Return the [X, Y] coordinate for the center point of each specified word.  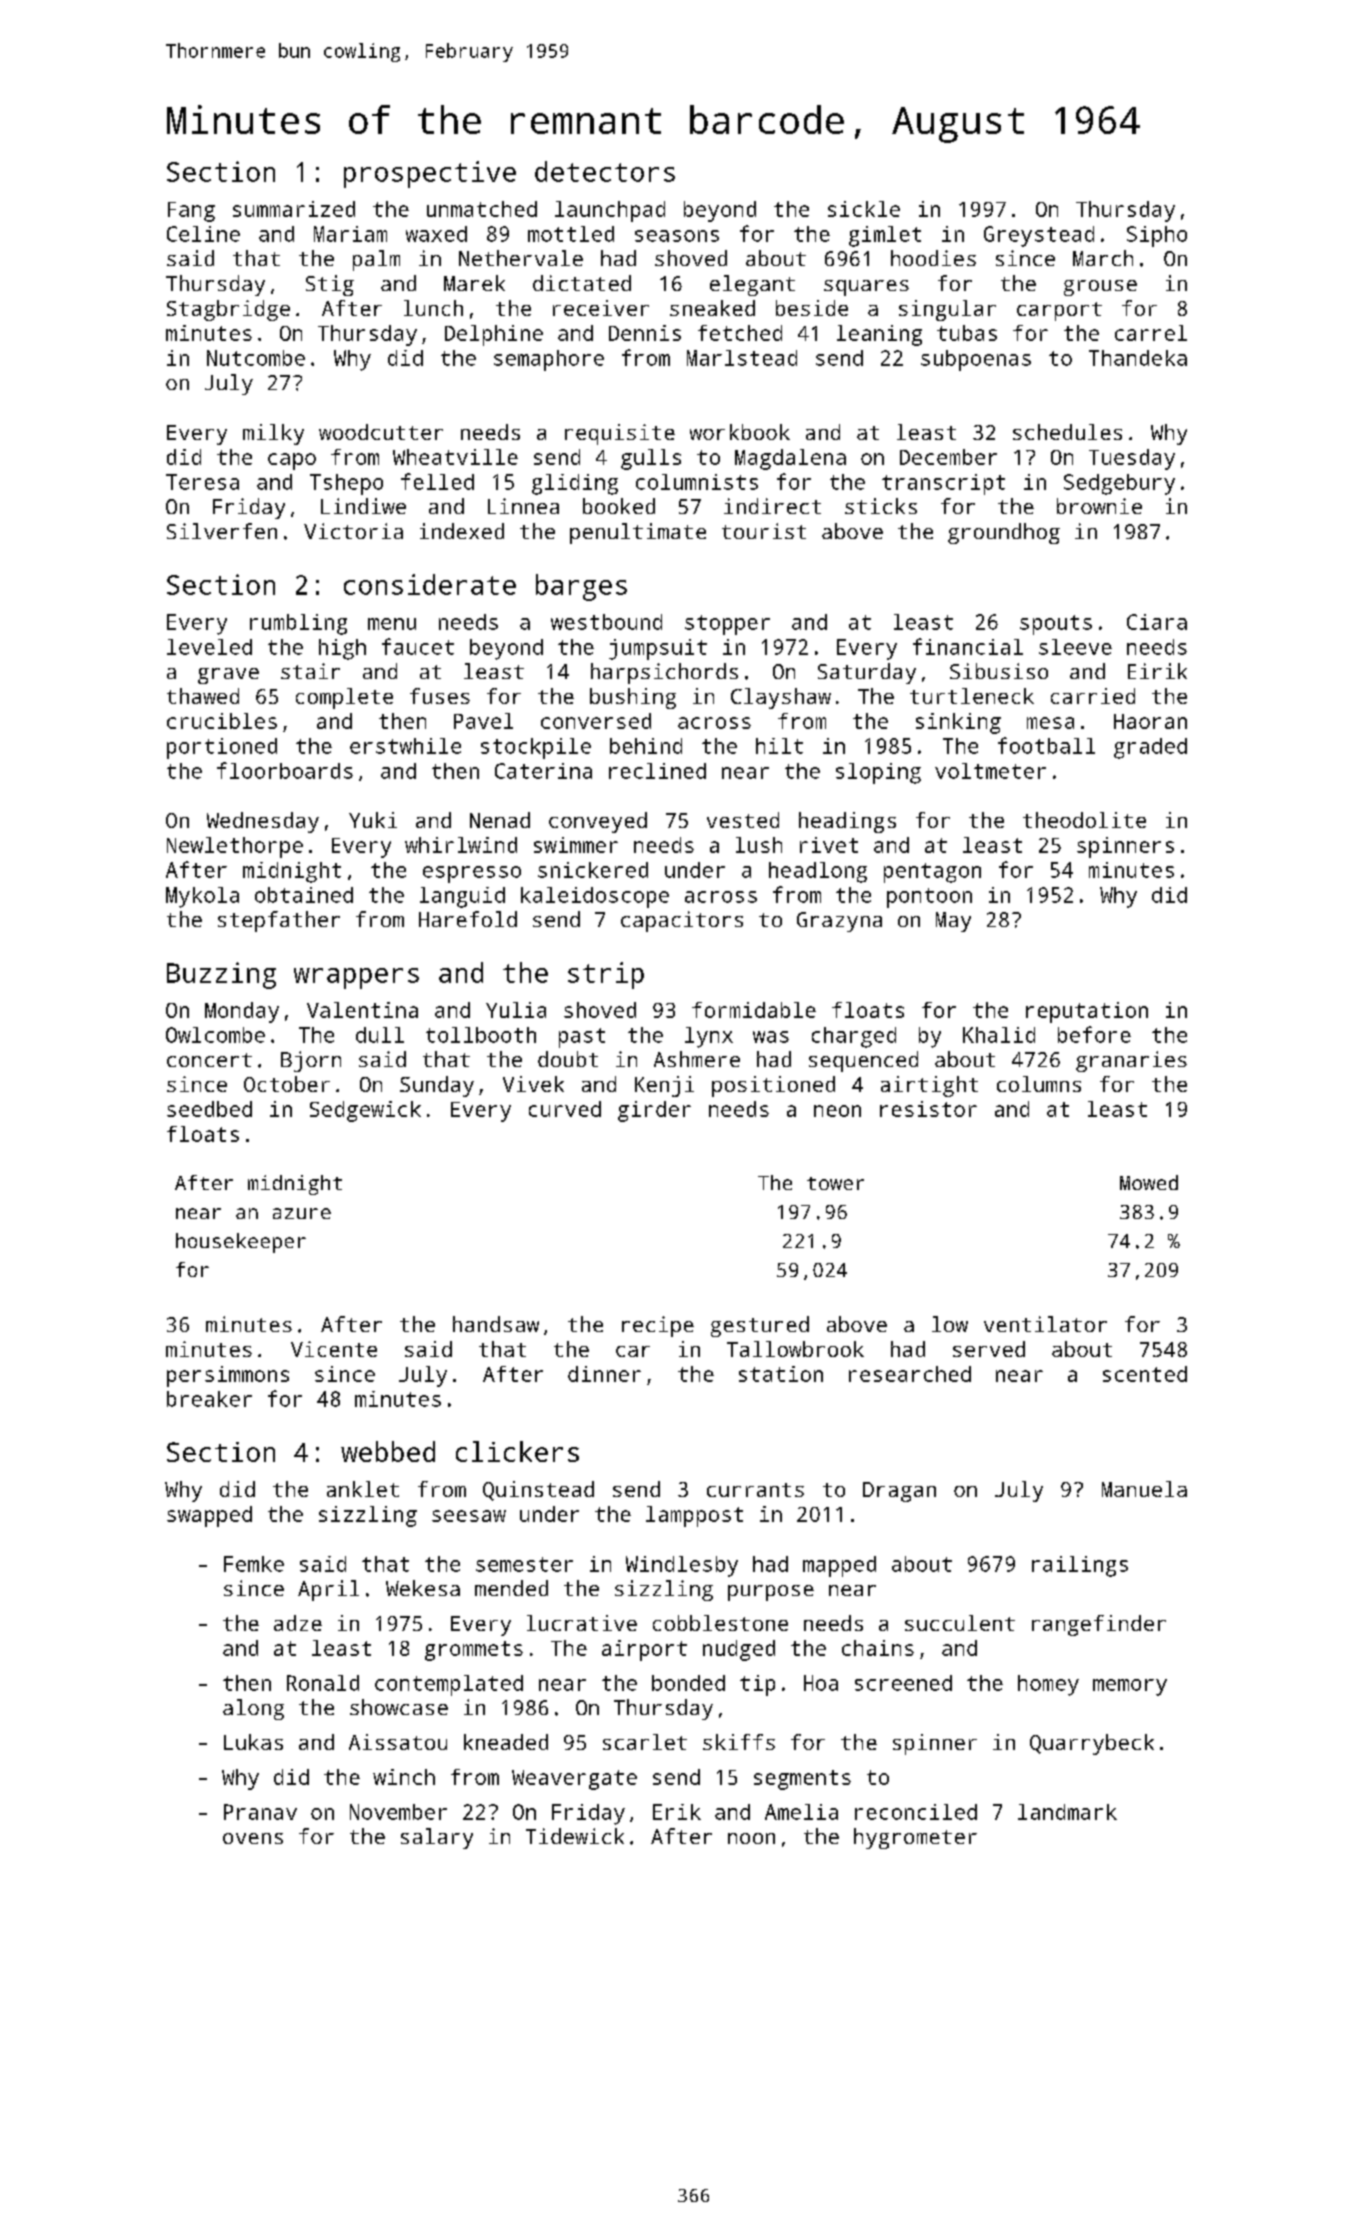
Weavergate [574, 1780]
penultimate [638, 533]
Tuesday [1132, 459]
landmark [1067, 1812]
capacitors [682, 921]
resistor [928, 1109]
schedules [1067, 432]
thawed [203, 696]
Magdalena [790, 459]
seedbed [209, 1109]
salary [437, 1838]
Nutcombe [256, 358]
